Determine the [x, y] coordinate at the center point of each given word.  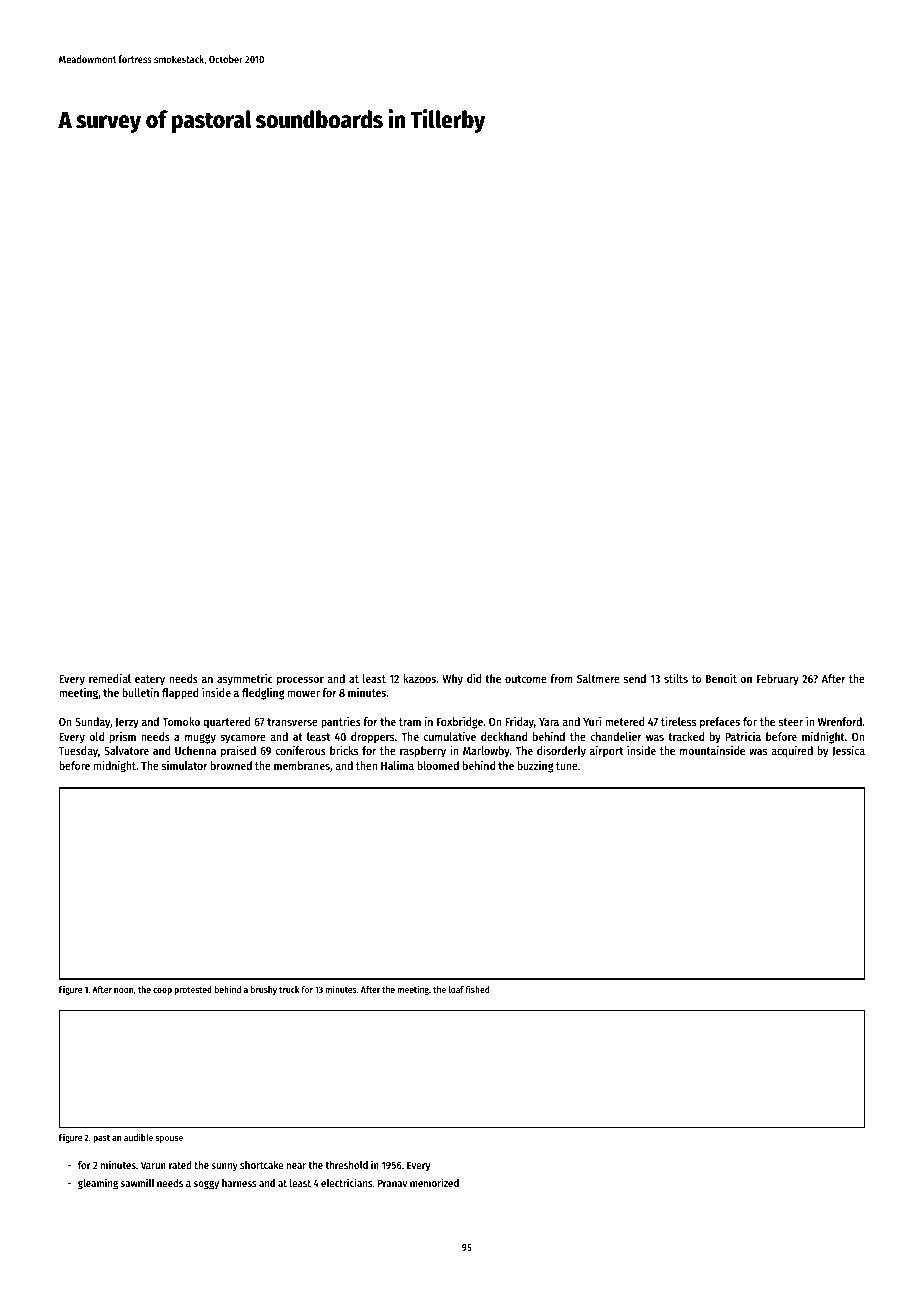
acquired [792, 752]
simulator [185, 765]
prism [123, 738]
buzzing [535, 767]
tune [567, 766]
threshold [346, 1165]
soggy [206, 1185]
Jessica [848, 751]
